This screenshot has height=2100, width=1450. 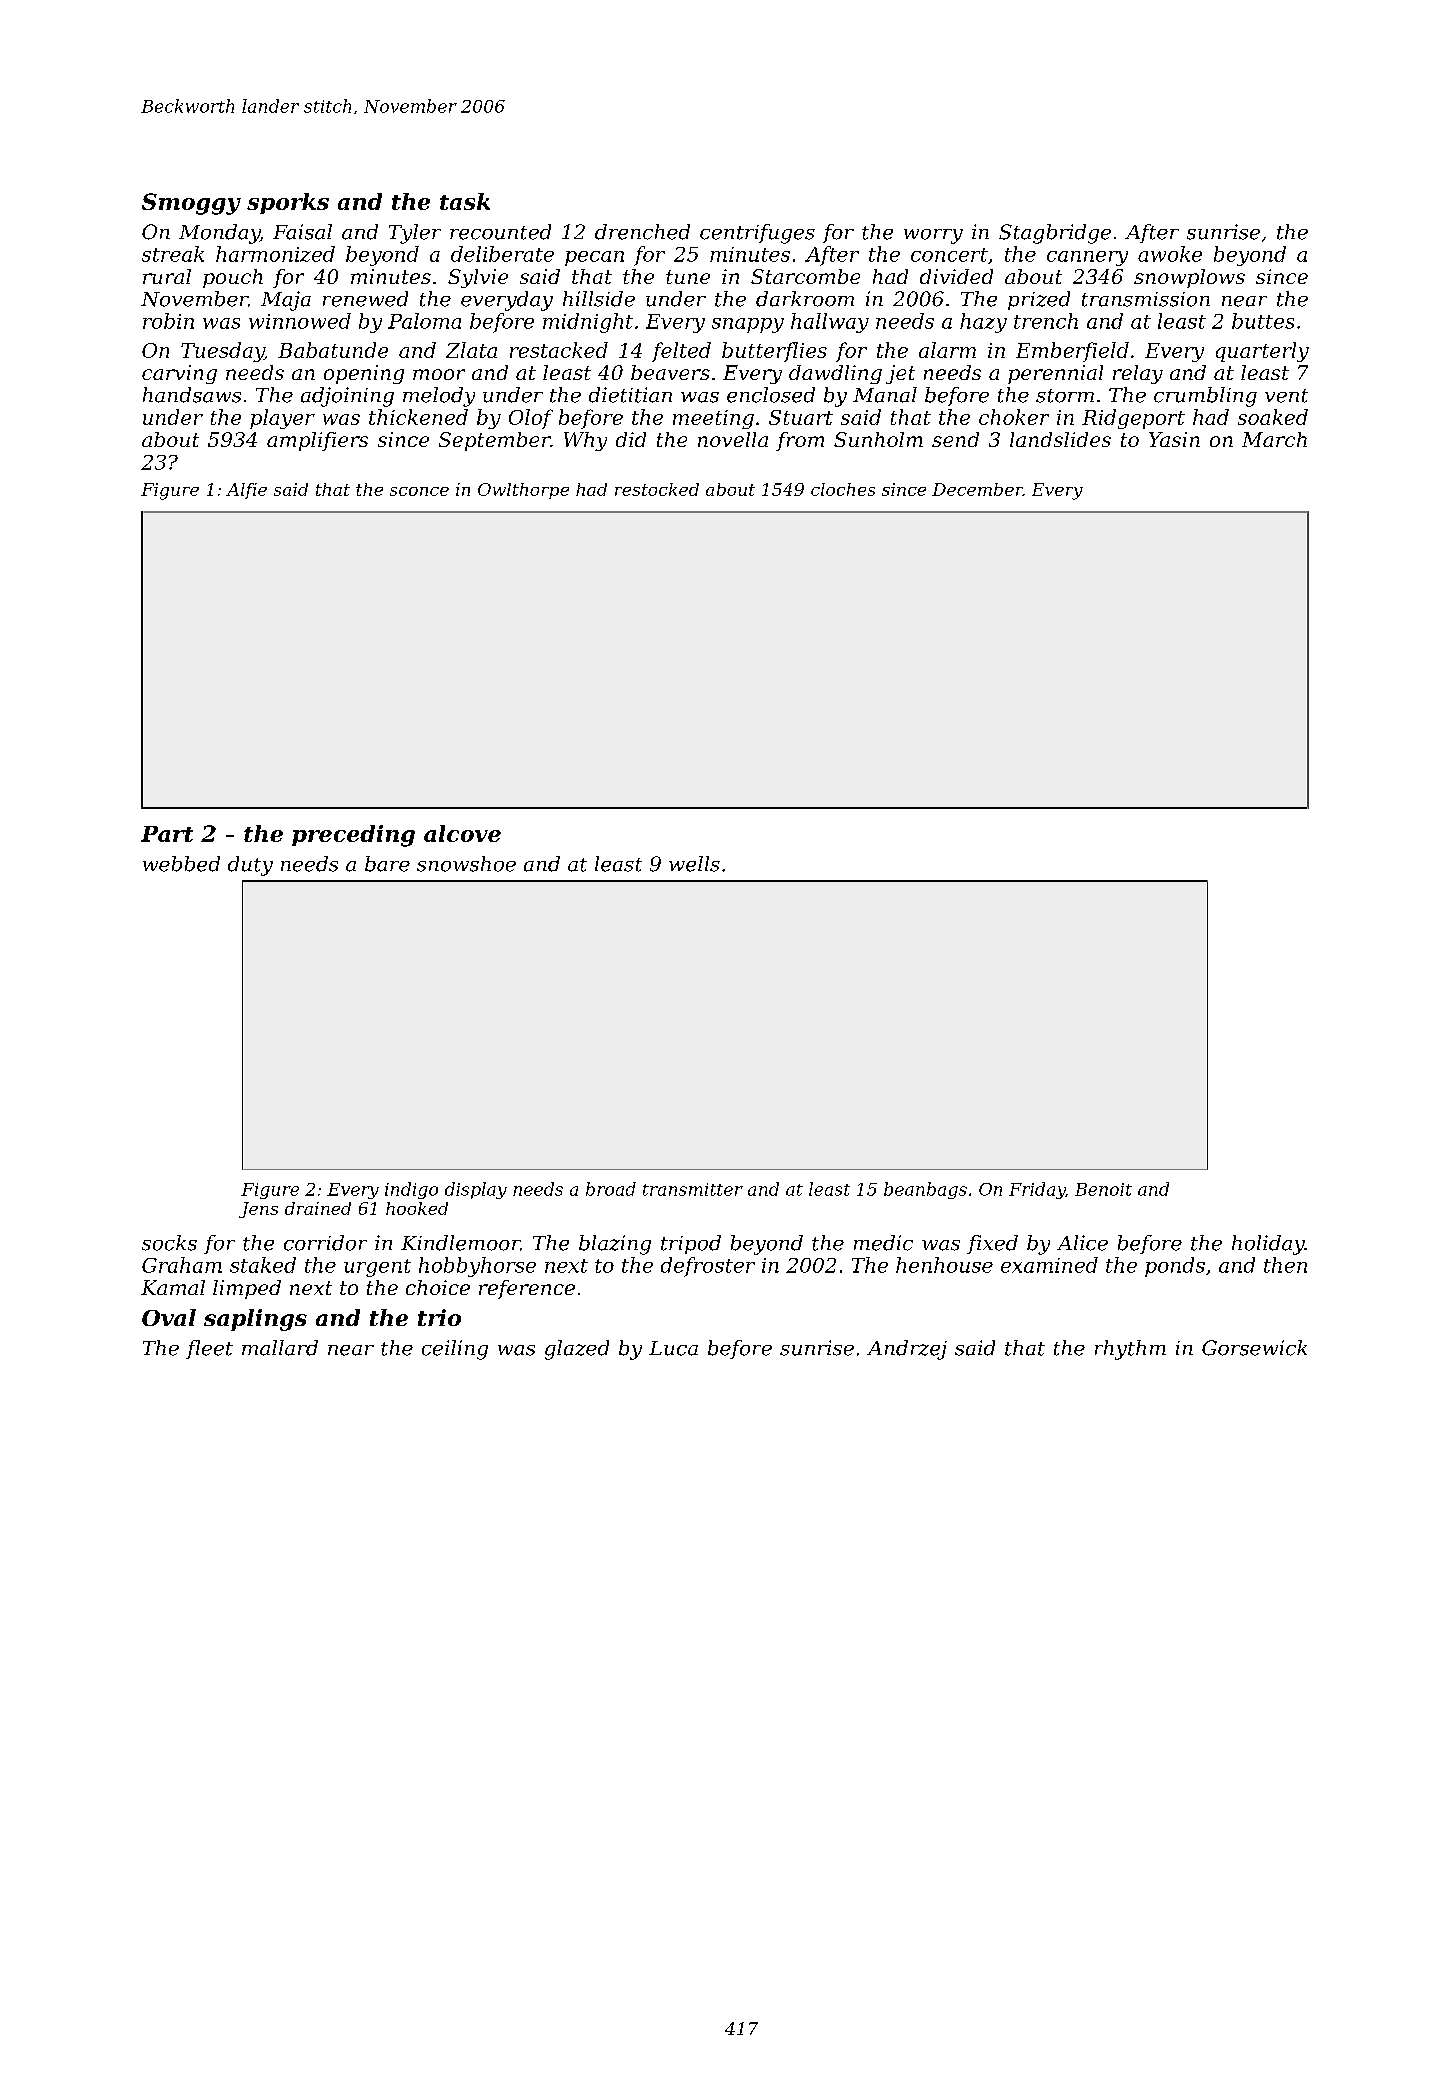 I want to click on Benoit, so click(x=1103, y=1189).
